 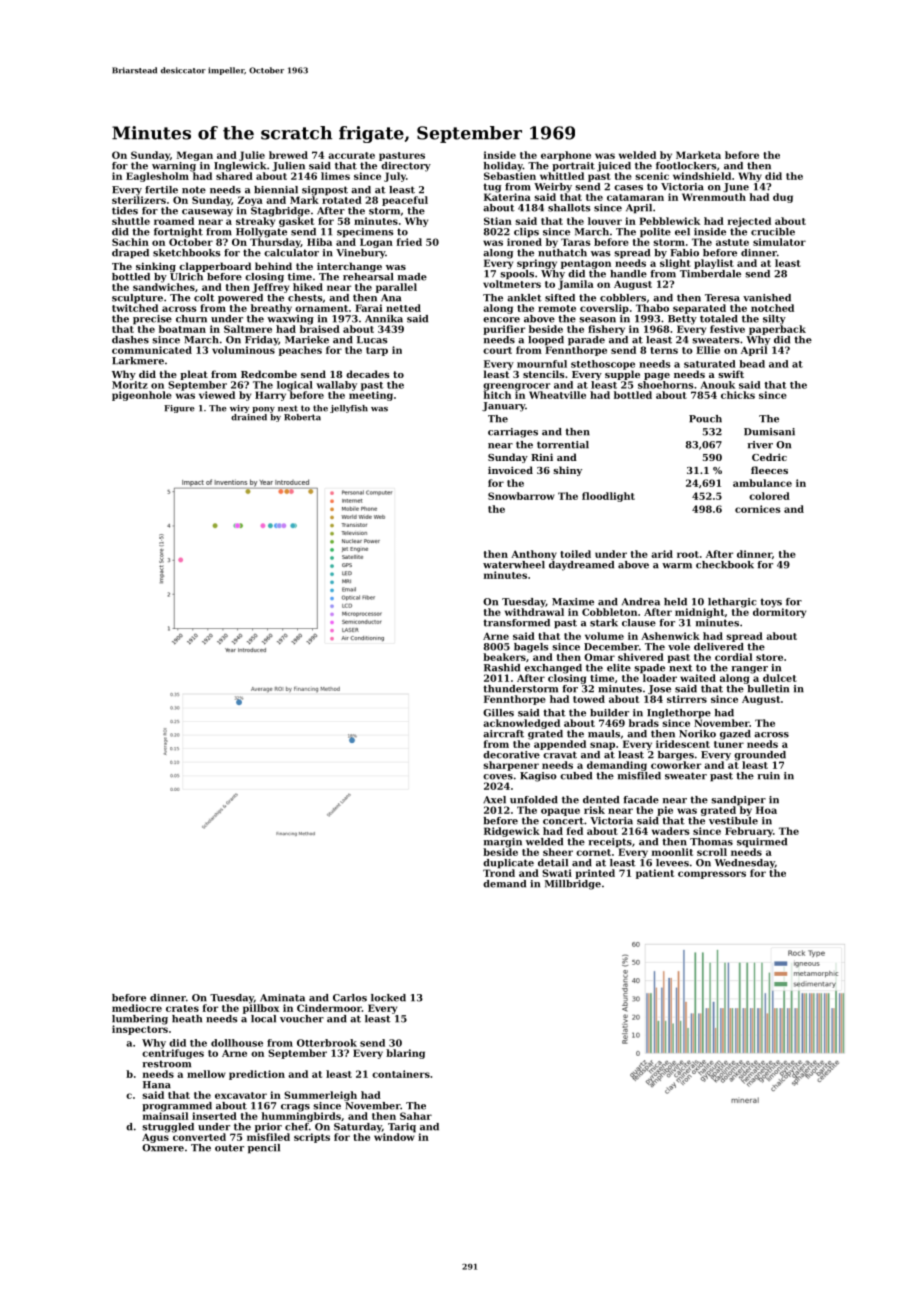 I want to click on accurate, so click(x=351, y=155).
